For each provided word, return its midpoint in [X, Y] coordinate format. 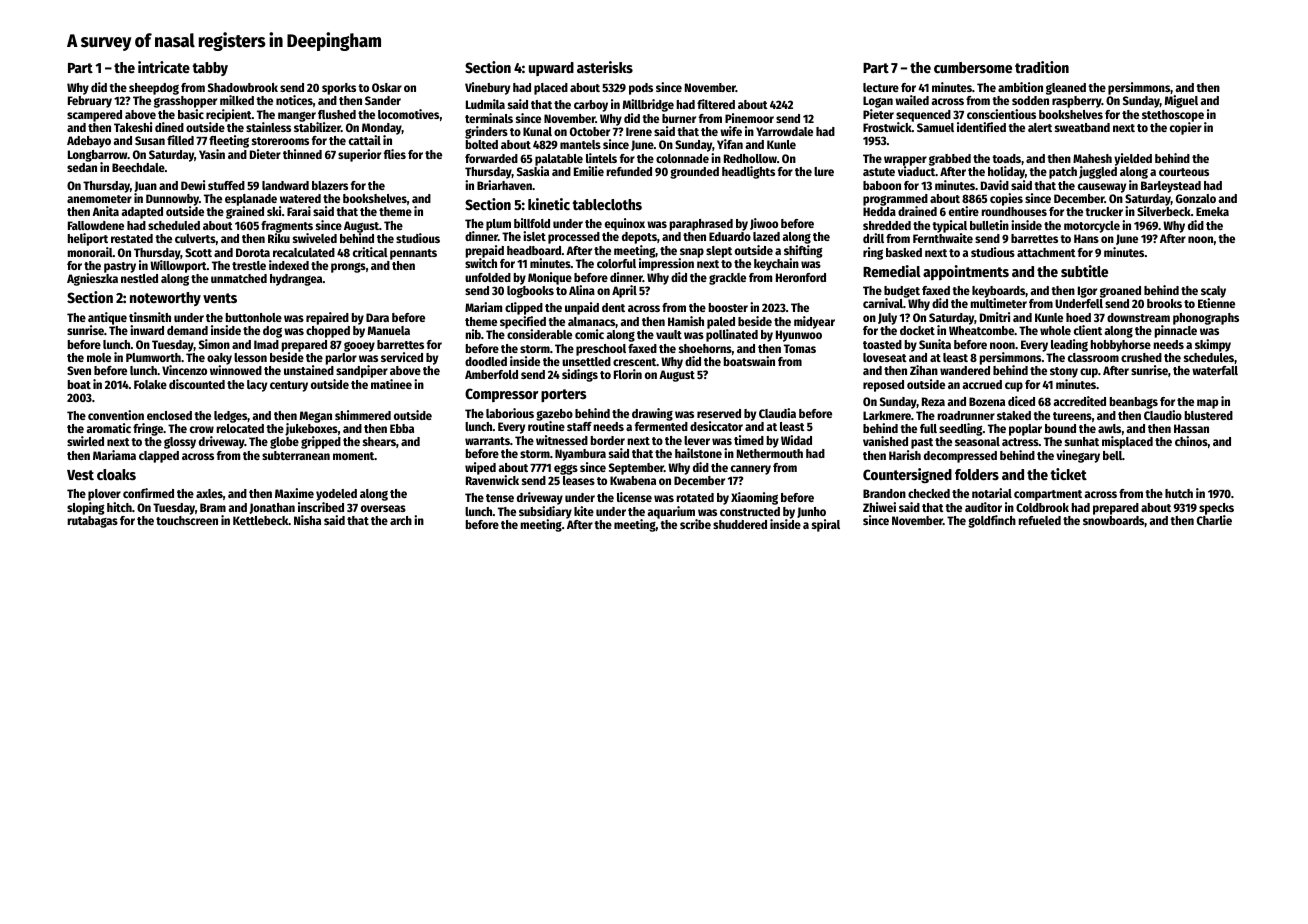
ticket [1068, 474]
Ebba [402, 428]
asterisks [605, 67]
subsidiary [545, 512]
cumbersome [973, 67]
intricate [164, 67]
